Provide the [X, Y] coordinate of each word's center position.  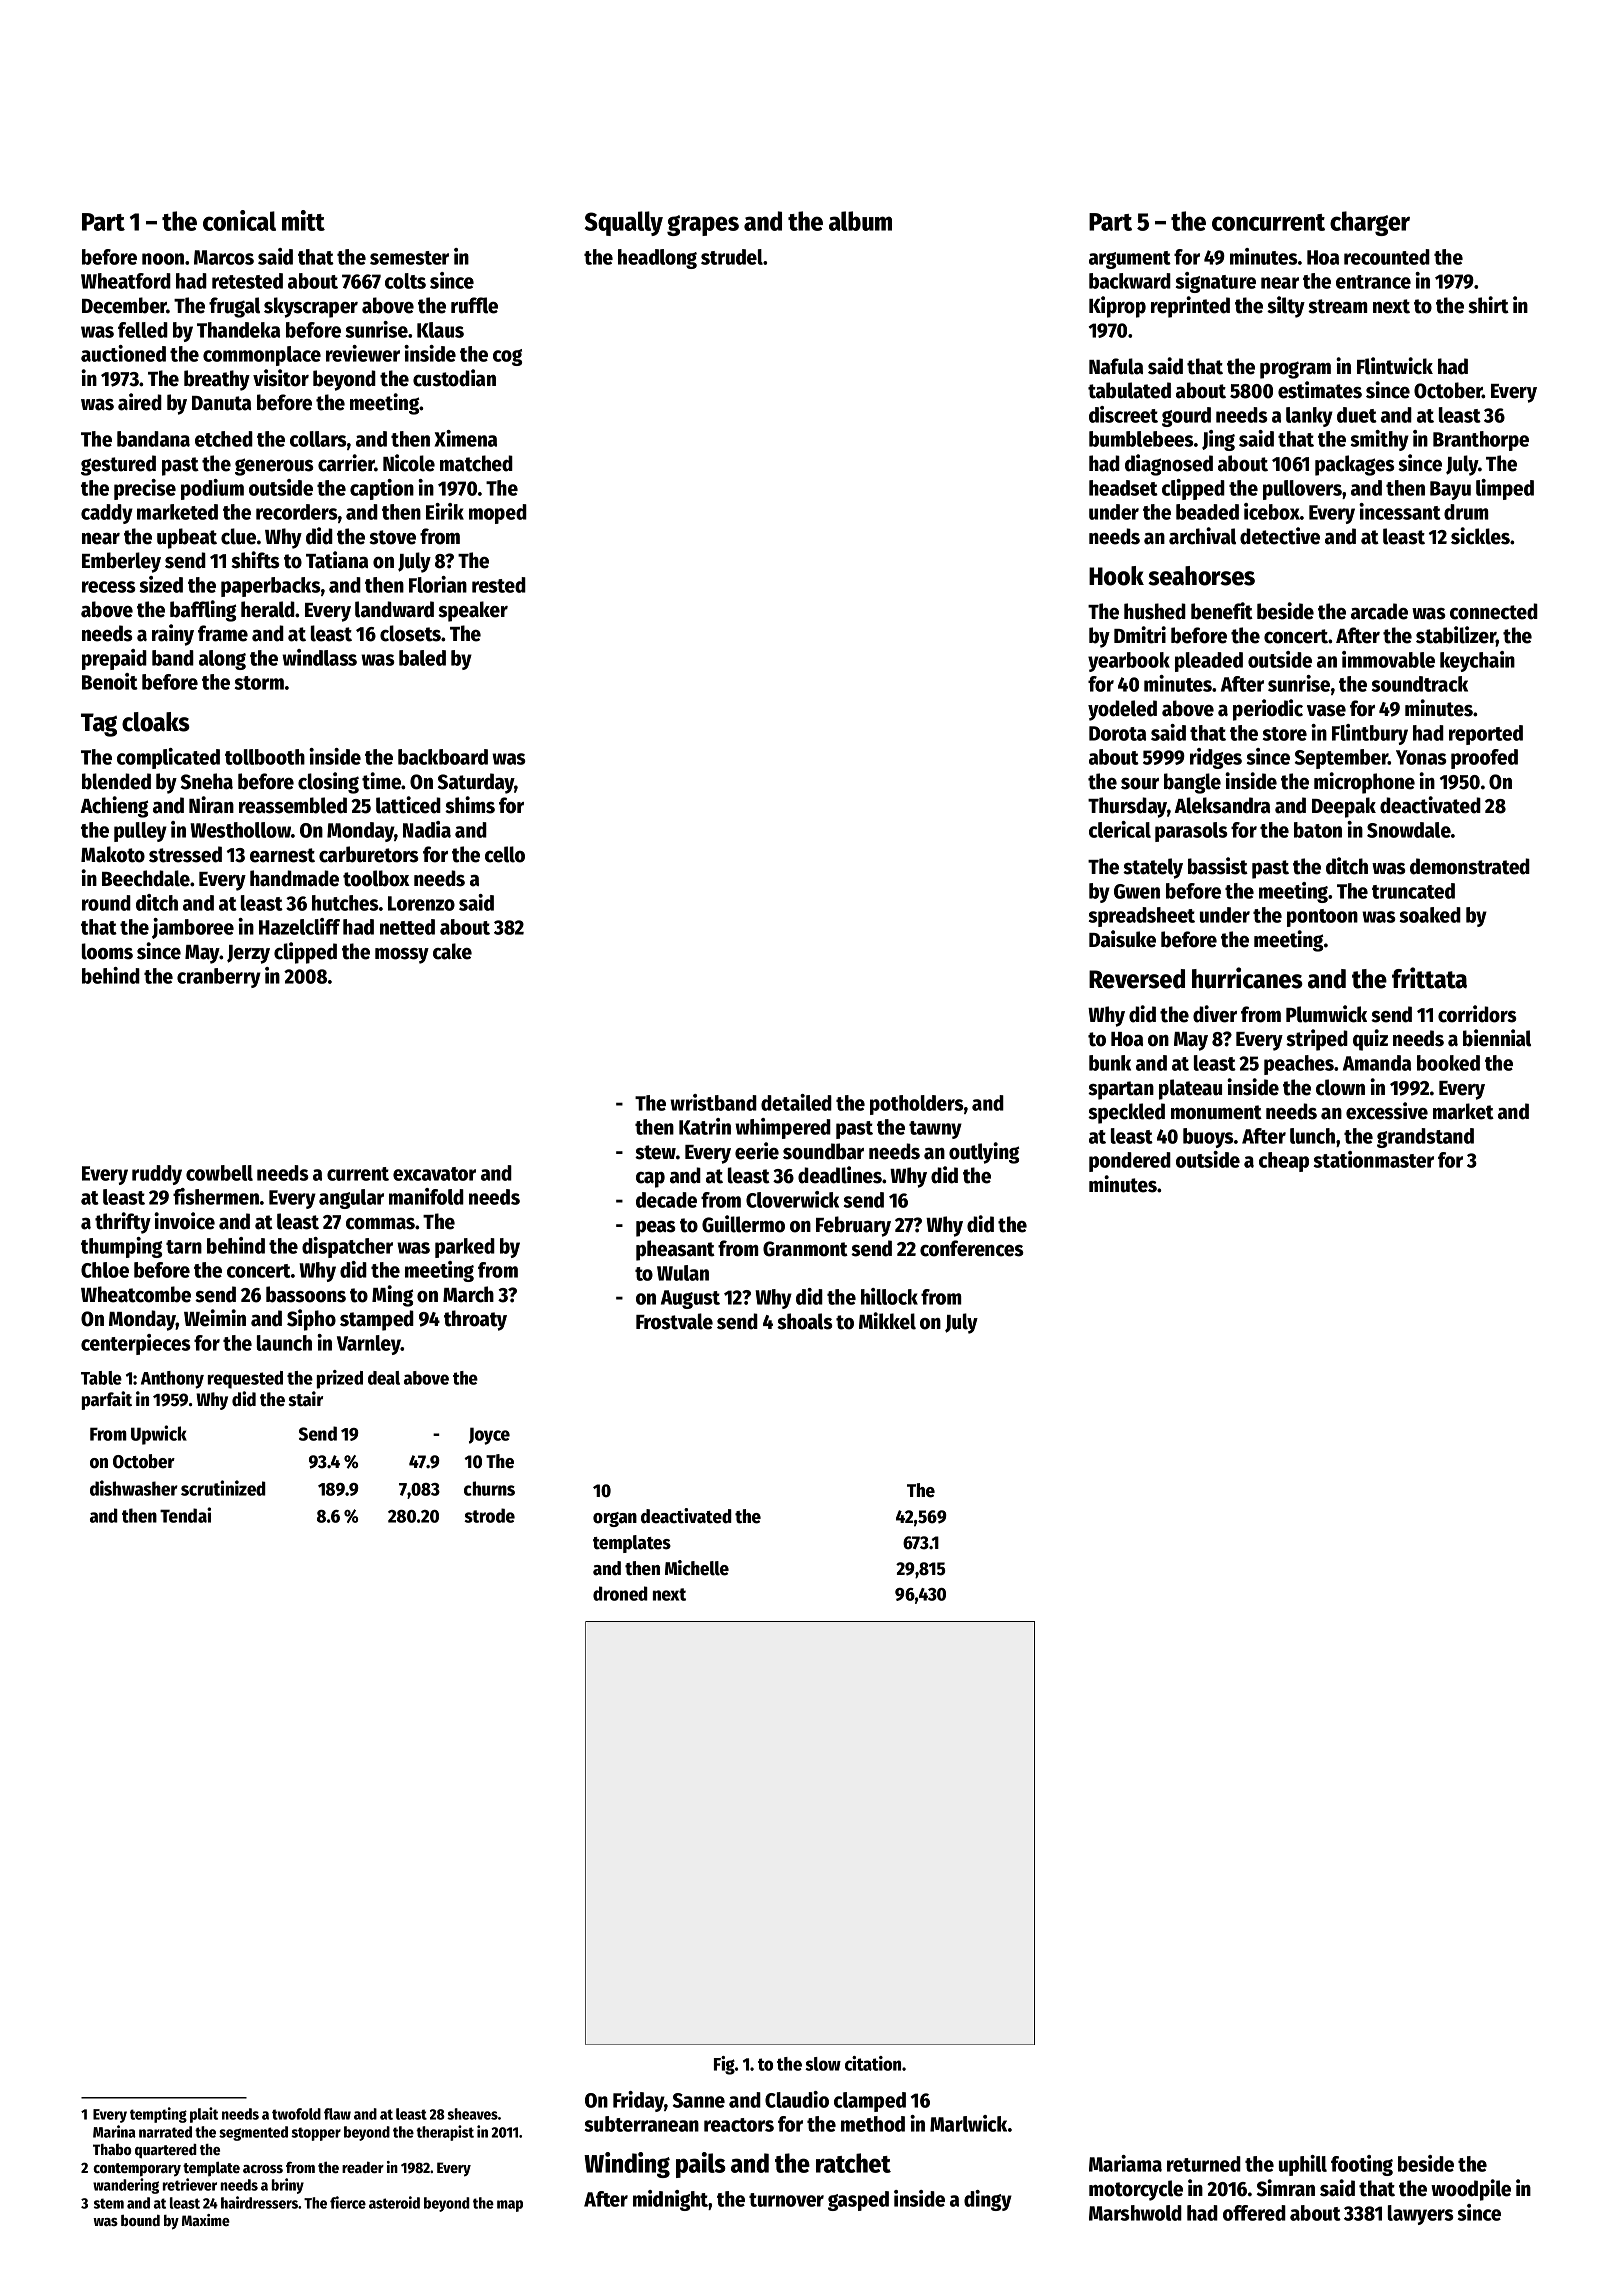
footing [1362, 2165]
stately [1153, 868]
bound [140, 2220]
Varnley [369, 1345]
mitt [303, 220]
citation [873, 2063]
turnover [786, 2200]
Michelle [697, 1568]
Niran [211, 805]
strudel [732, 257]
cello [505, 854]
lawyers [1421, 2215]
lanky [1309, 417]
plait [204, 2115]
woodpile [1471, 2190]
